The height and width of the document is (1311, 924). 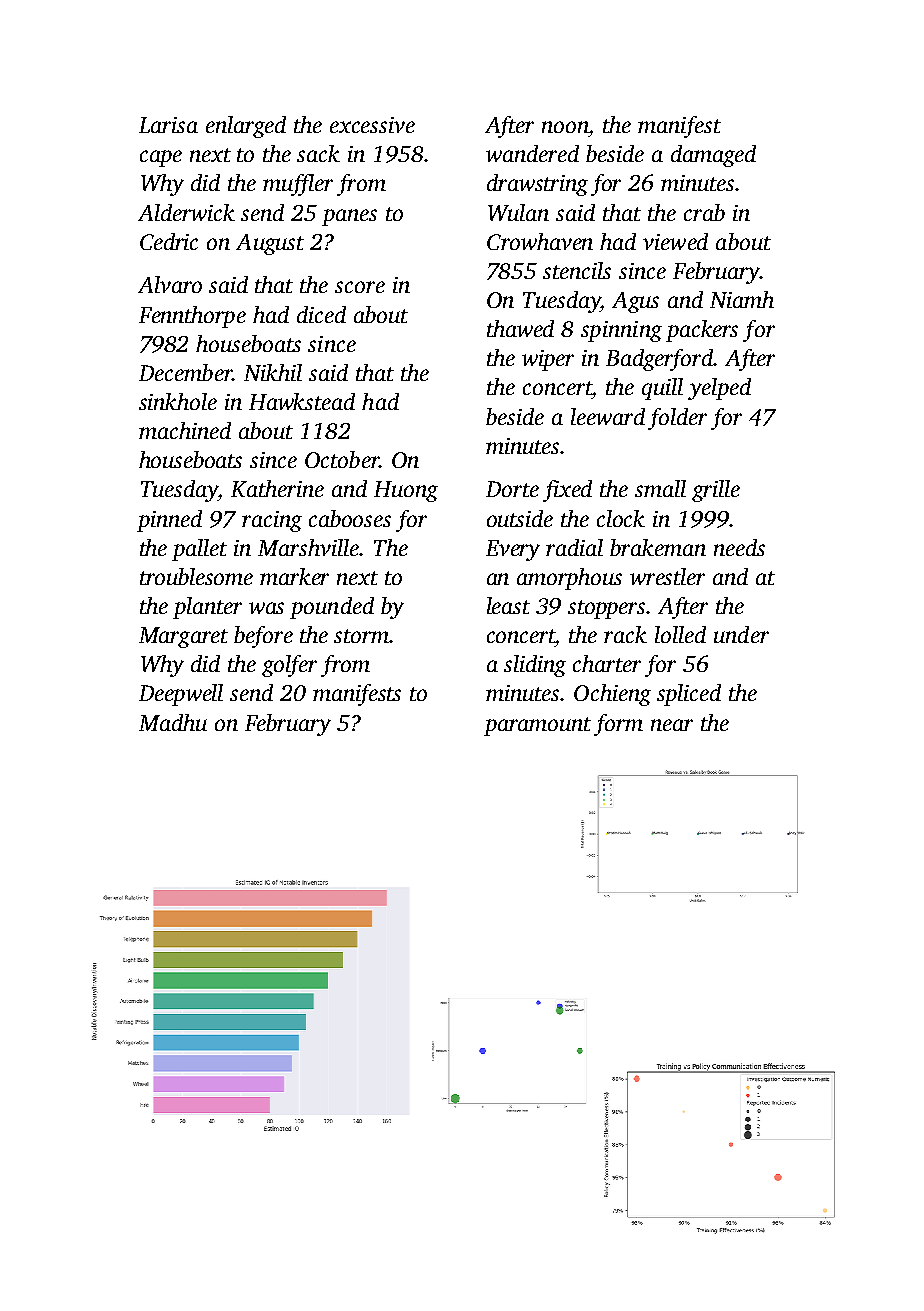 I want to click on crab, so click(x=704, y=212).
